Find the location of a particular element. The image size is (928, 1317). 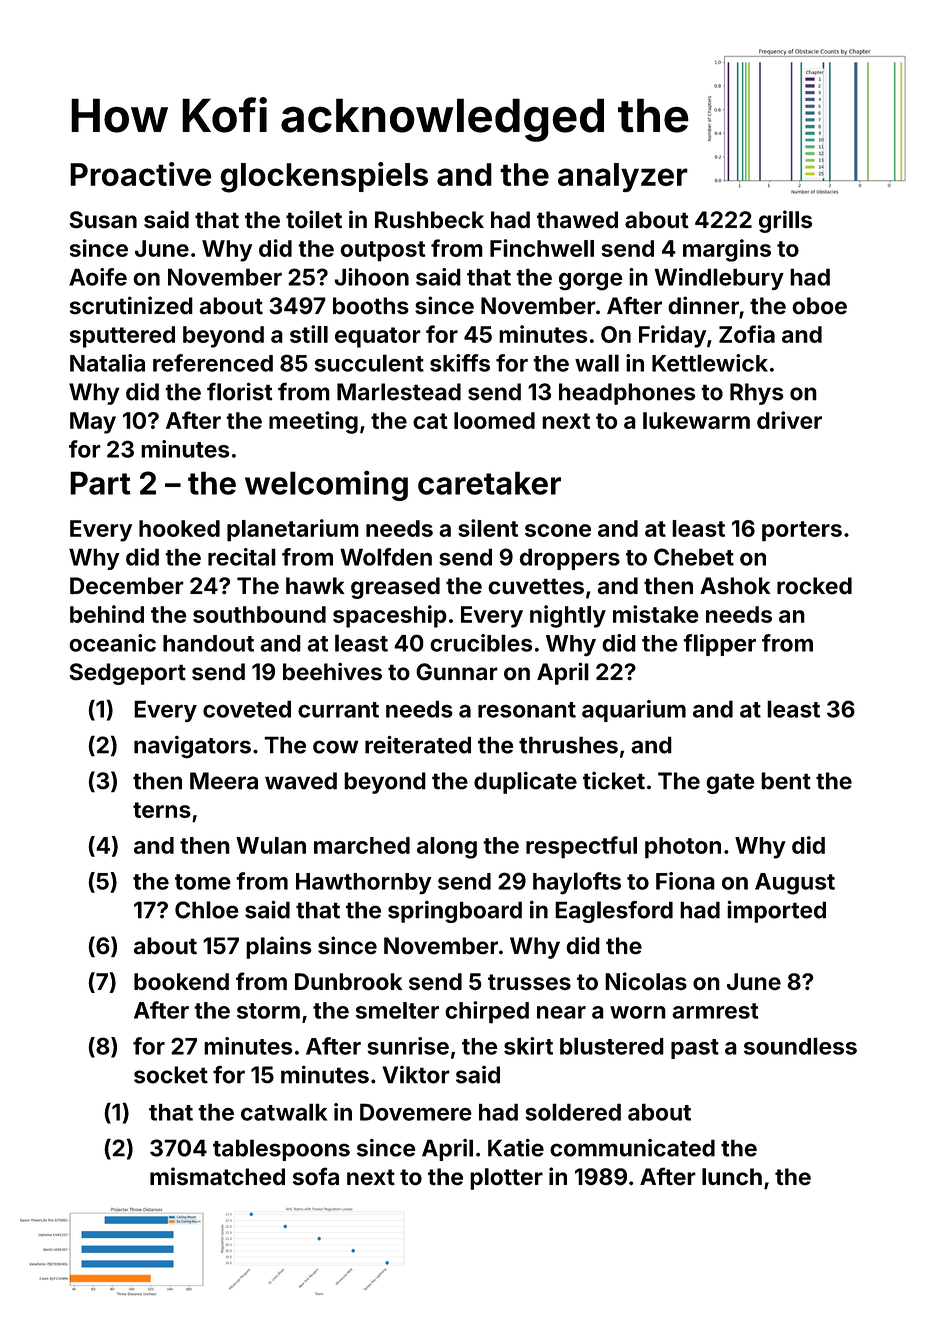

springboard is located at coordinates (455, 912).
